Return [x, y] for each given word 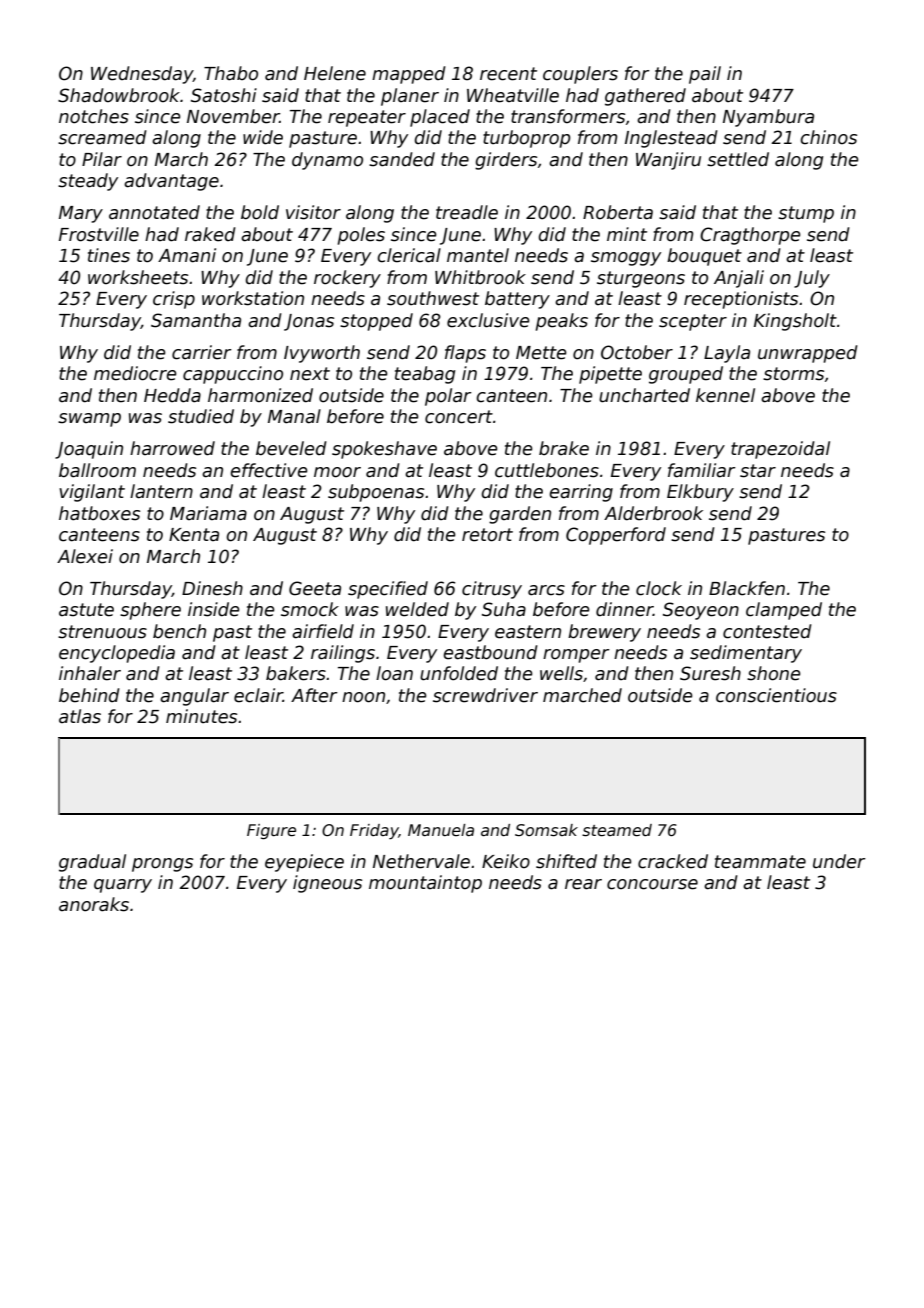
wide [263, 137]
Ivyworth [322, 354]
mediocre [135, 373]
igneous [327, 884]
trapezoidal [780, 450]
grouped [686, 375]
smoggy [626, 259]
